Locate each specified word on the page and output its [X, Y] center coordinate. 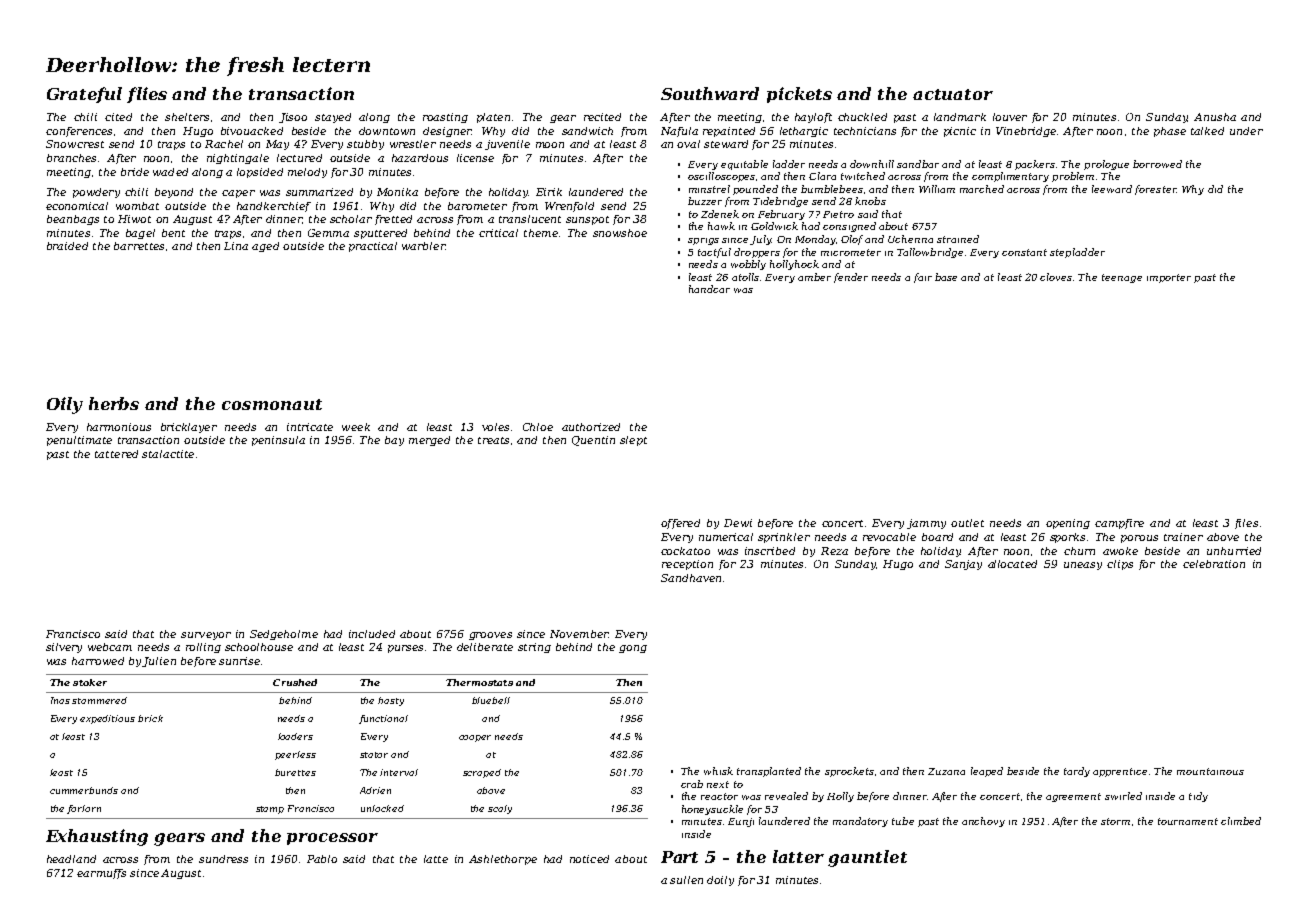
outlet [967, 523]
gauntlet [867, 858]
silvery [64, 648]
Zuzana [946, 771]
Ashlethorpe [503, 860]
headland [71, 859]
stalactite [168, 454]
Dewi [738, 523]
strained [958, 239]
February [781, 215]
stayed [333, 118]
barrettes [139, 246]
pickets [799, 95]
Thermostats [479, 682]
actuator [953, 94]
